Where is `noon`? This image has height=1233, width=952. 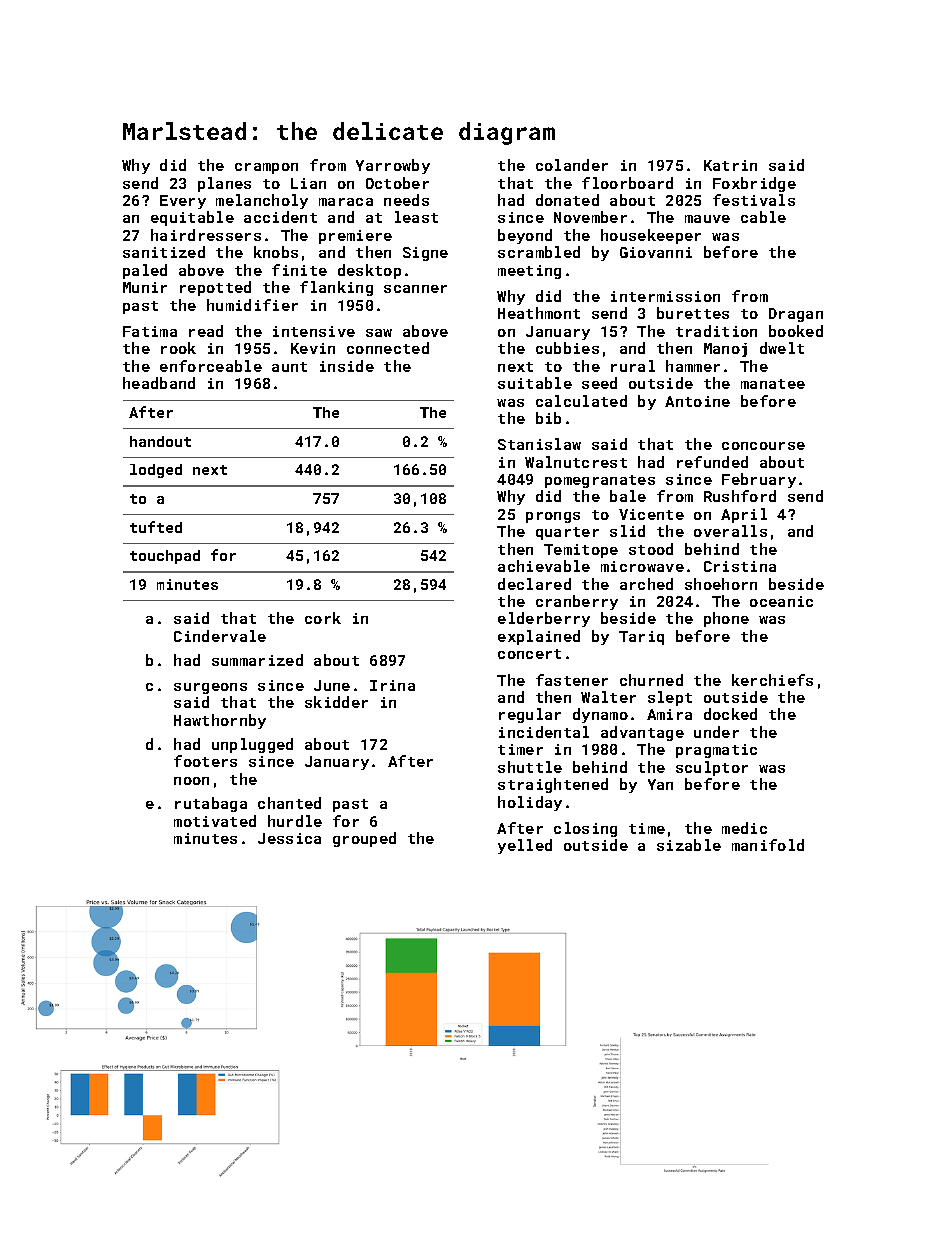
noon is located at coordinates (191, 781).
